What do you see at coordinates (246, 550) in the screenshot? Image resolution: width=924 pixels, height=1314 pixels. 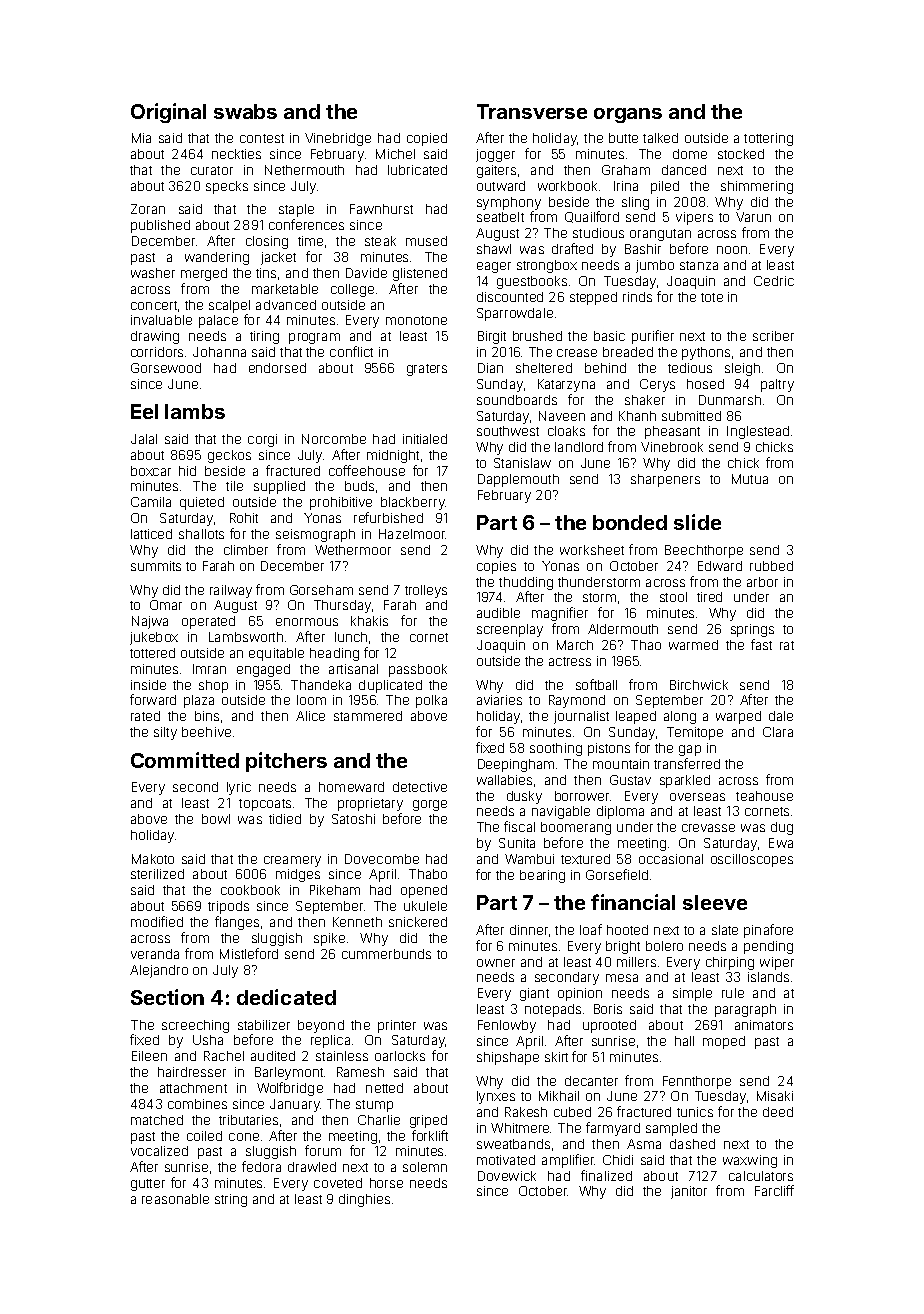 I see `climber` at bounding box center [246, 550].
